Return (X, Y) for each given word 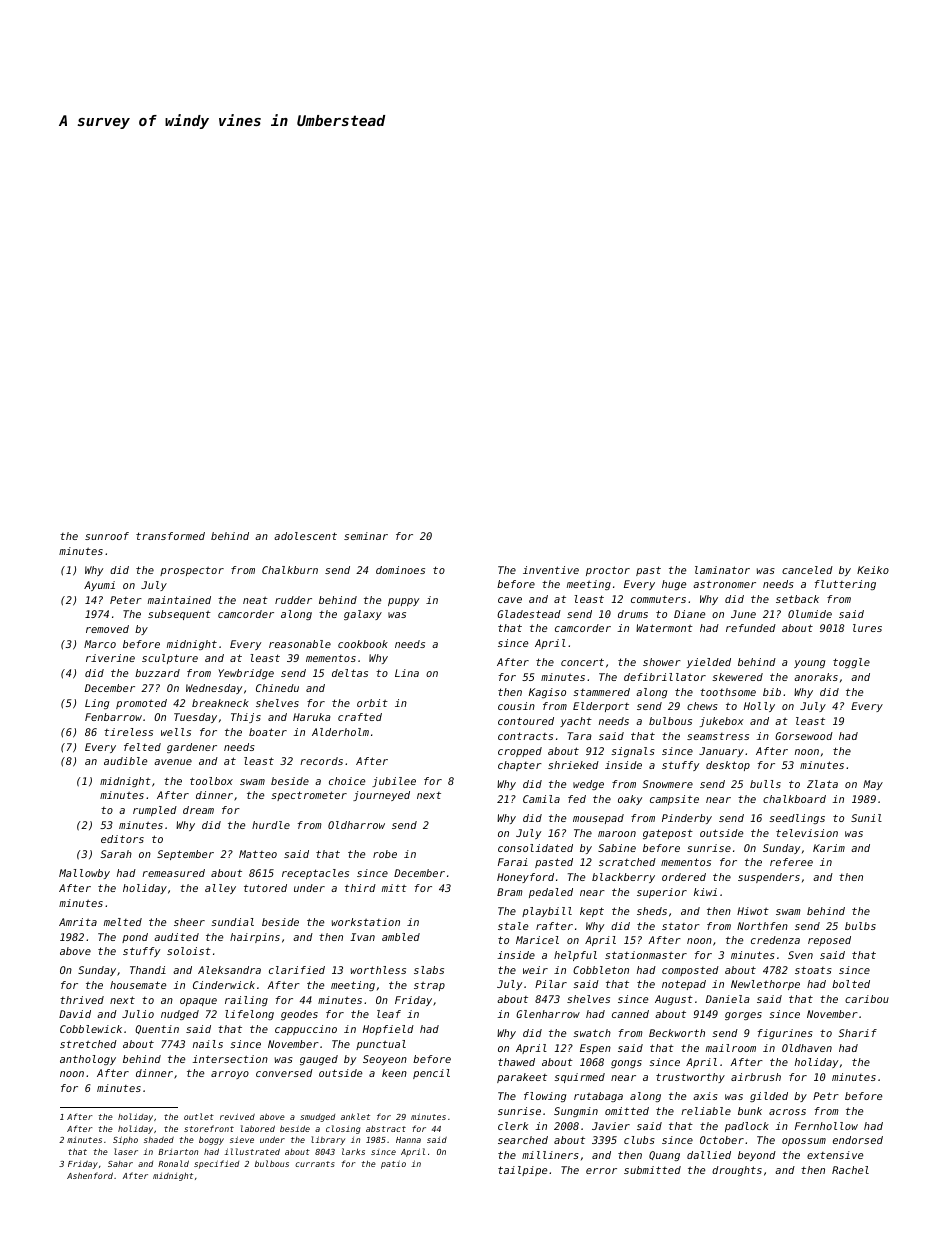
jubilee (394, 782)
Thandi (148, 970)
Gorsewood (804, 736)
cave (510, 600)
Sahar (120, 1164)
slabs (429, 970)
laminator (722, 570)
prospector (192, 571)
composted (690, 971)
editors (122, 839)
